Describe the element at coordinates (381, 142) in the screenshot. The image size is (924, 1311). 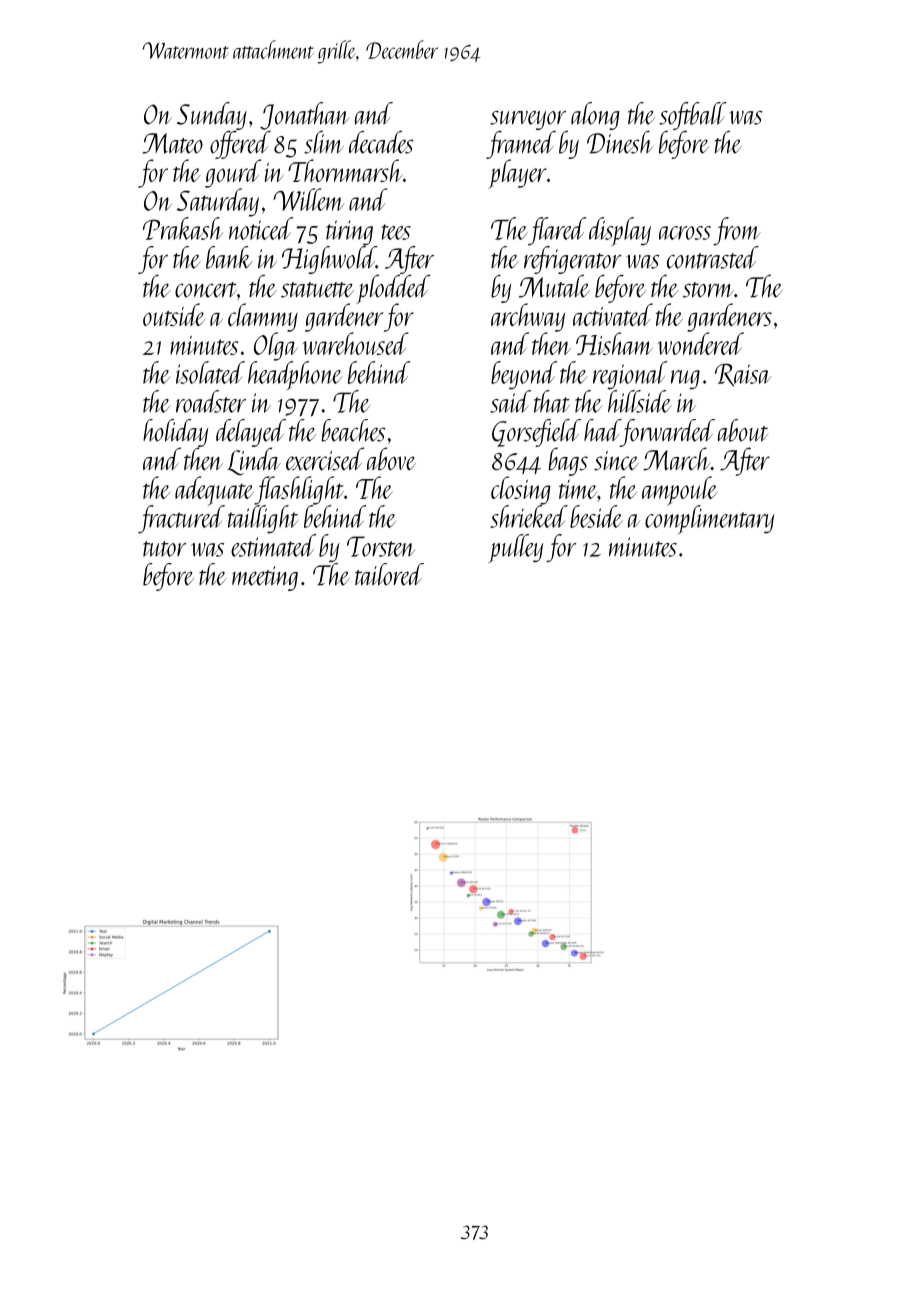
I see `decades` at that location.
